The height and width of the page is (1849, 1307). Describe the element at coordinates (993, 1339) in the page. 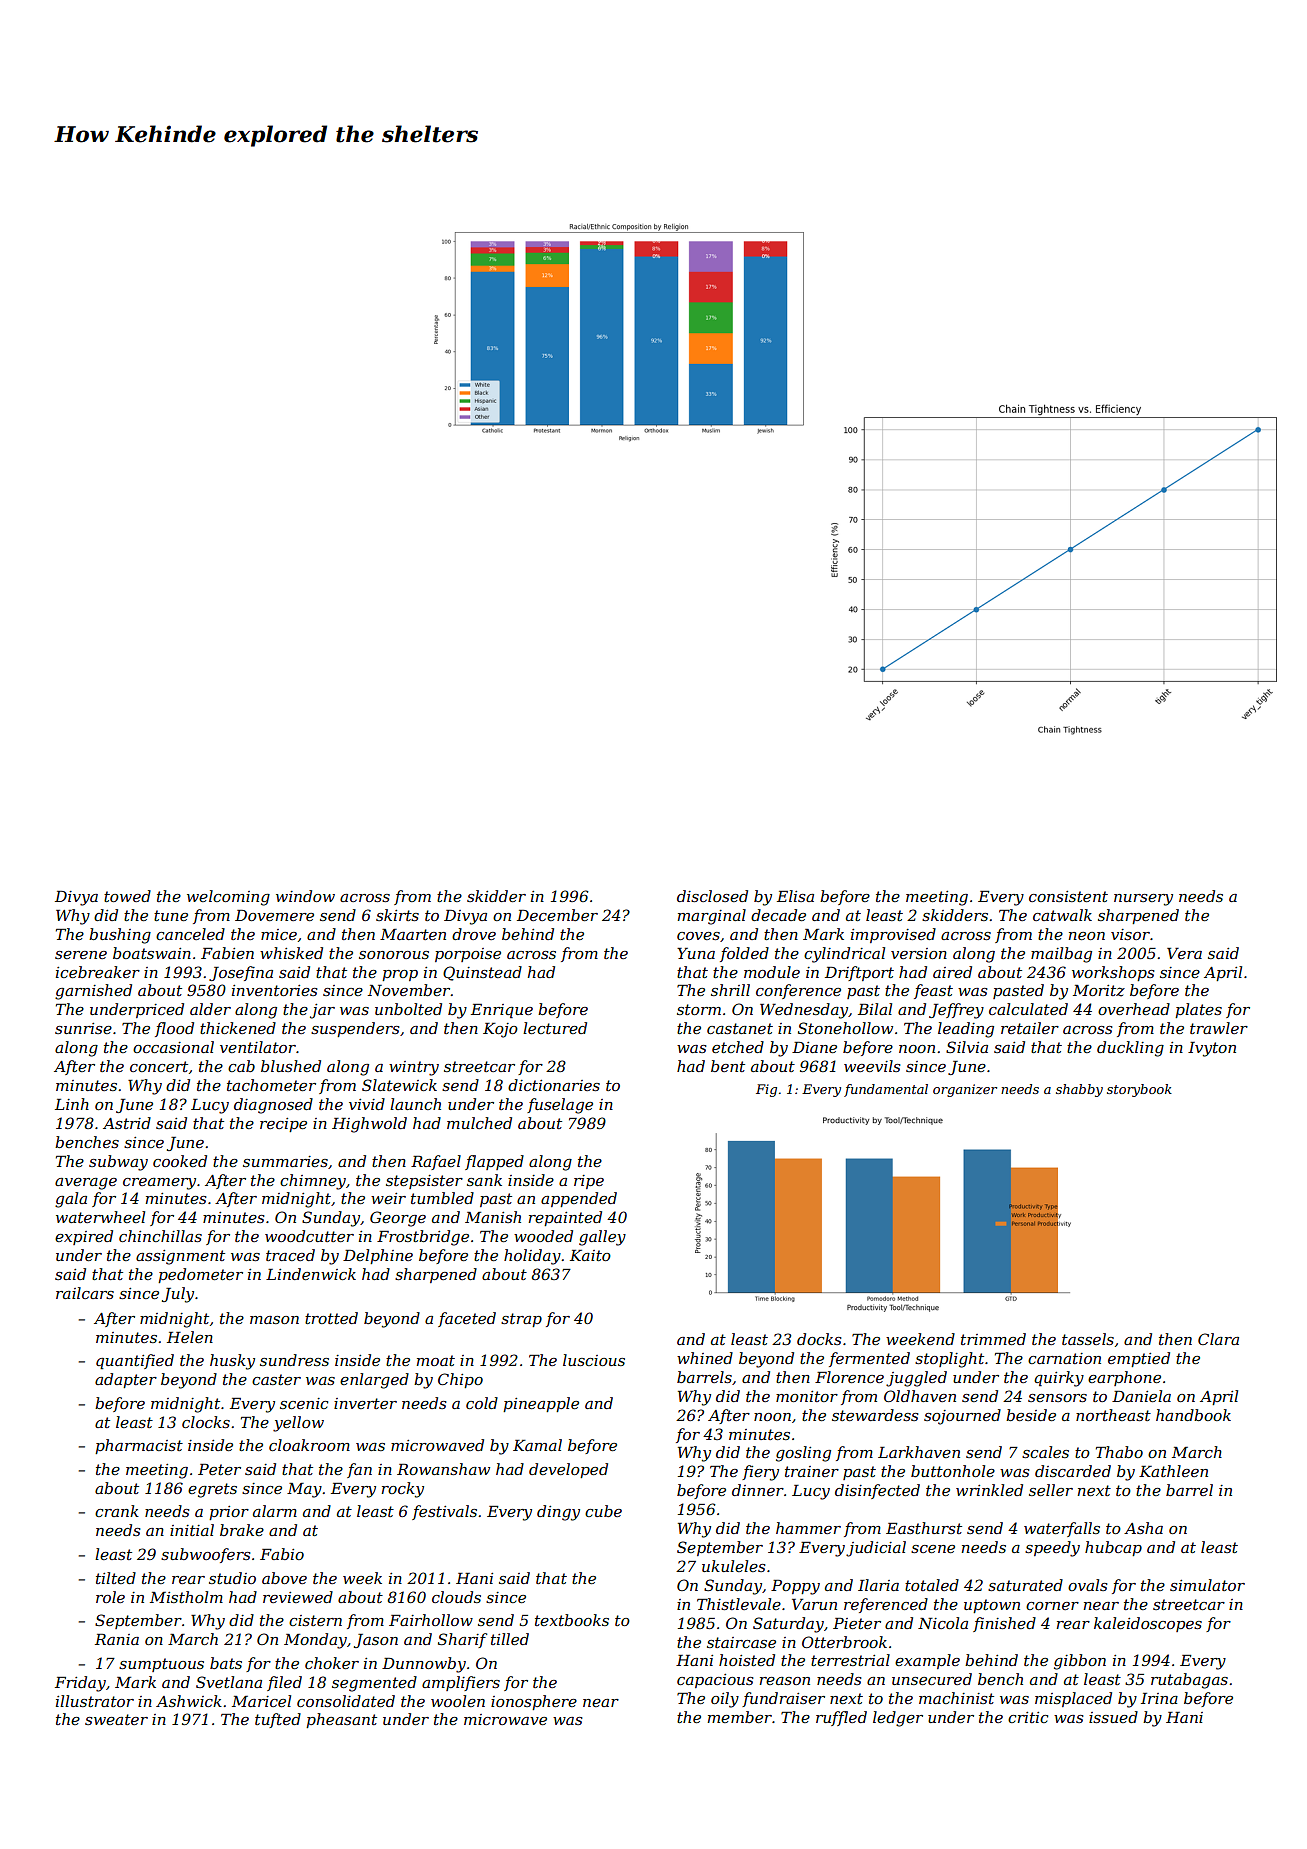

I see `trimmed` at that location.
